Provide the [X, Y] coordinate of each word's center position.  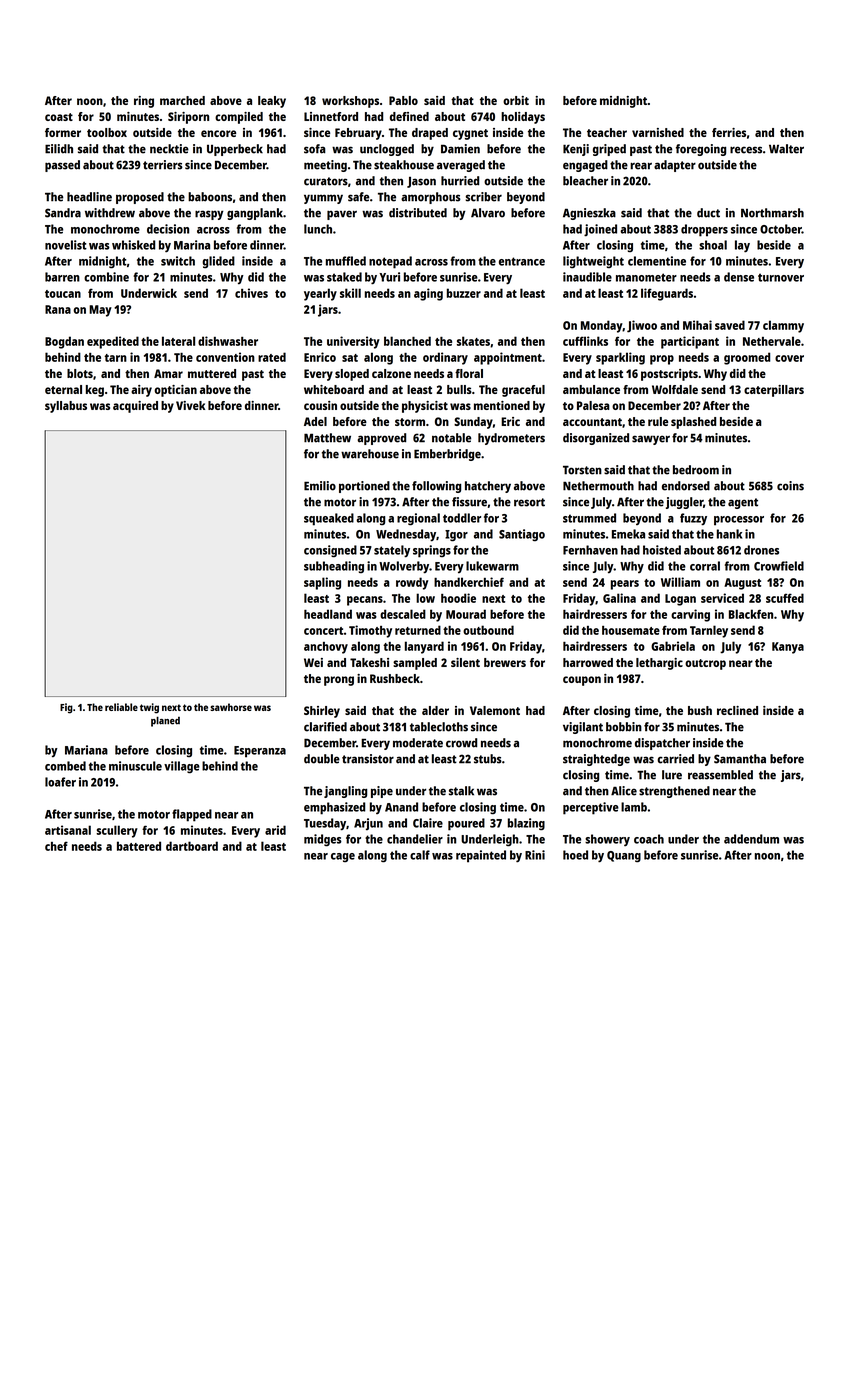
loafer [60, 782]
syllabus [66, 407]
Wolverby [404, 567]
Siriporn [188, 118]
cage [343, 857]
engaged [585, 166]
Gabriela [673, 646]
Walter [786, 149]
